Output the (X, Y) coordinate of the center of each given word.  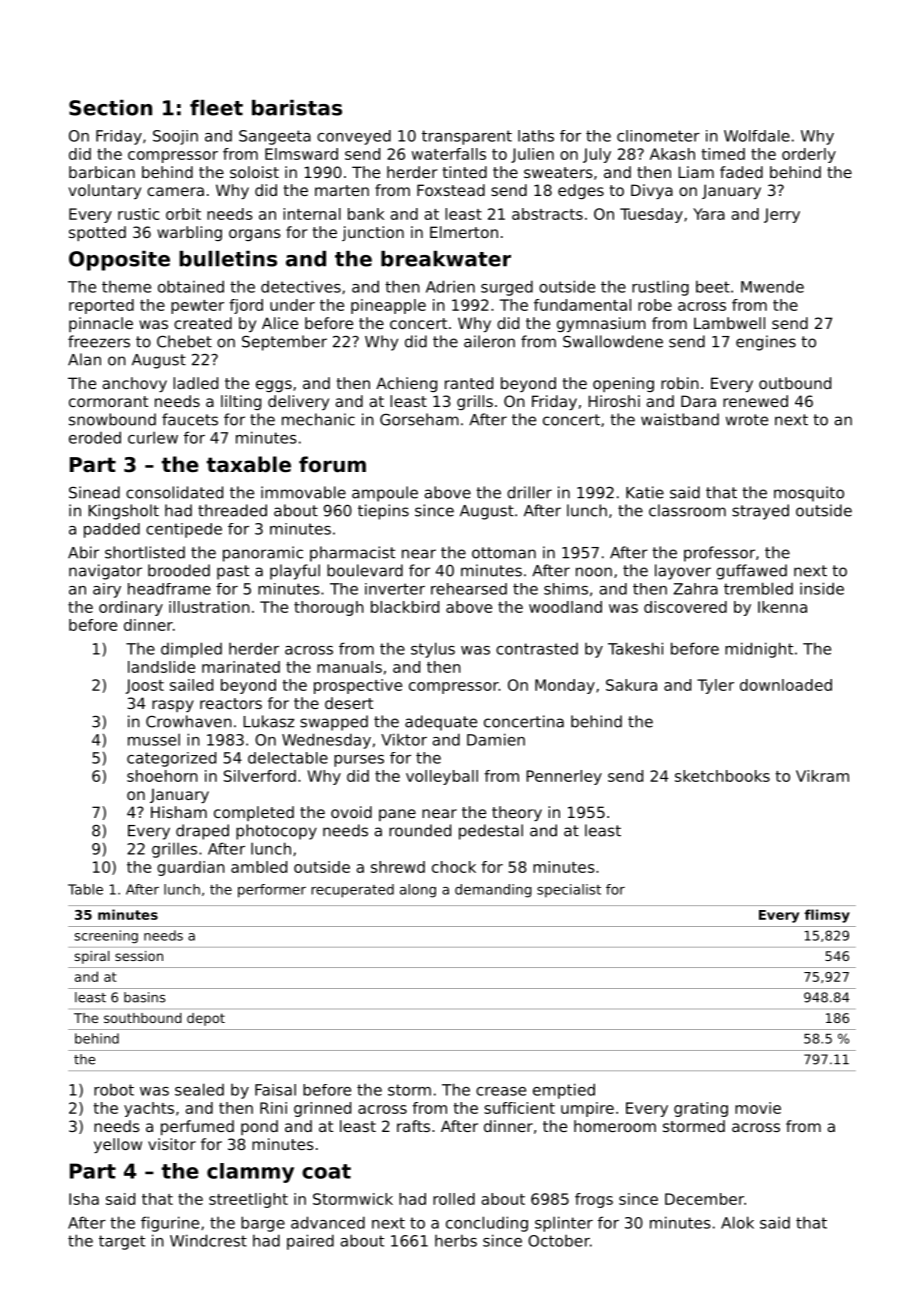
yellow (118, 1145)
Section (110, 108)
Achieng (406, 384)
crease (501, 1091)
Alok (737, 1222)
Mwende (772, 286)
